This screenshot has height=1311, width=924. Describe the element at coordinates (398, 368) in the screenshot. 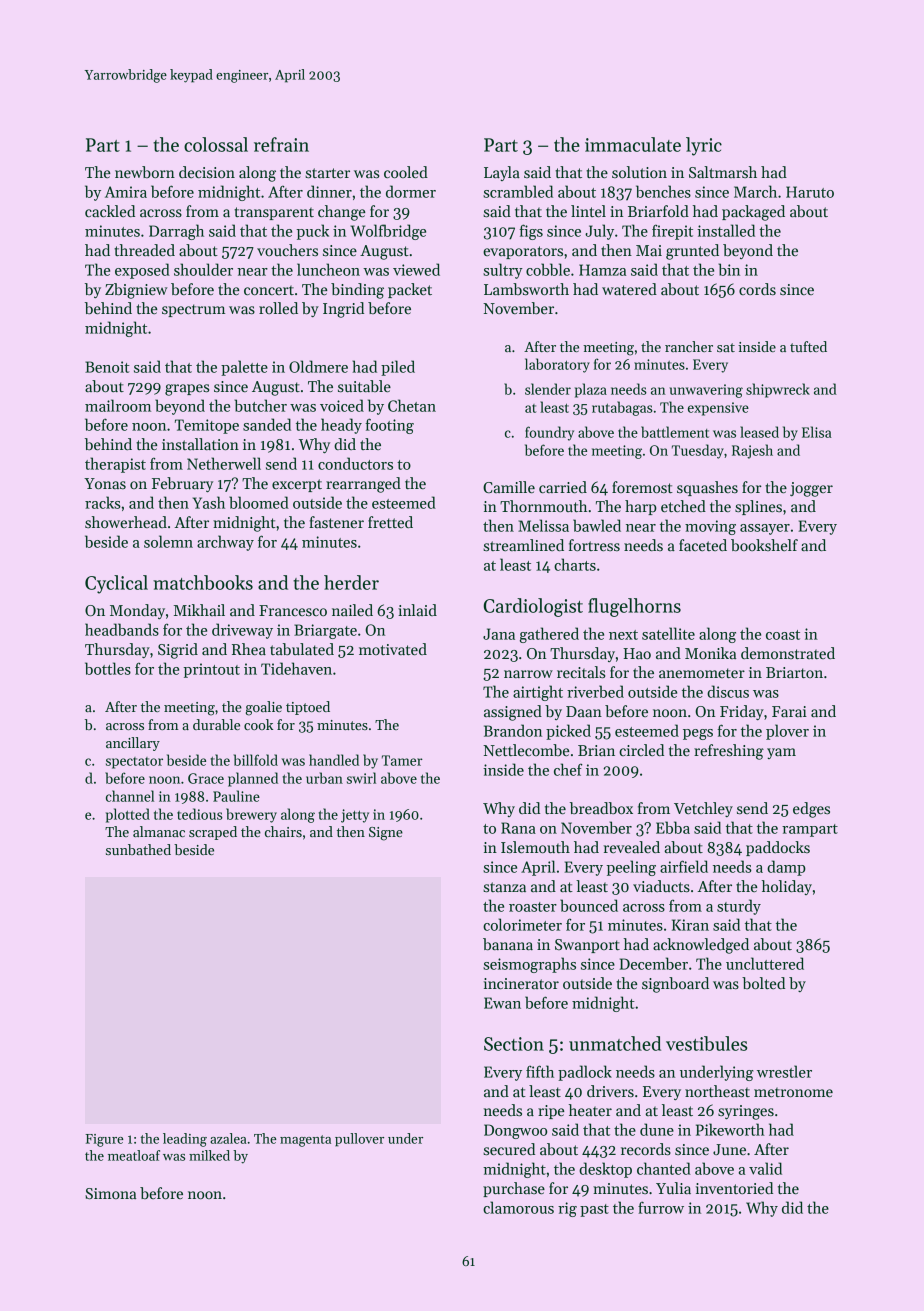

I see `piled` at that location.
